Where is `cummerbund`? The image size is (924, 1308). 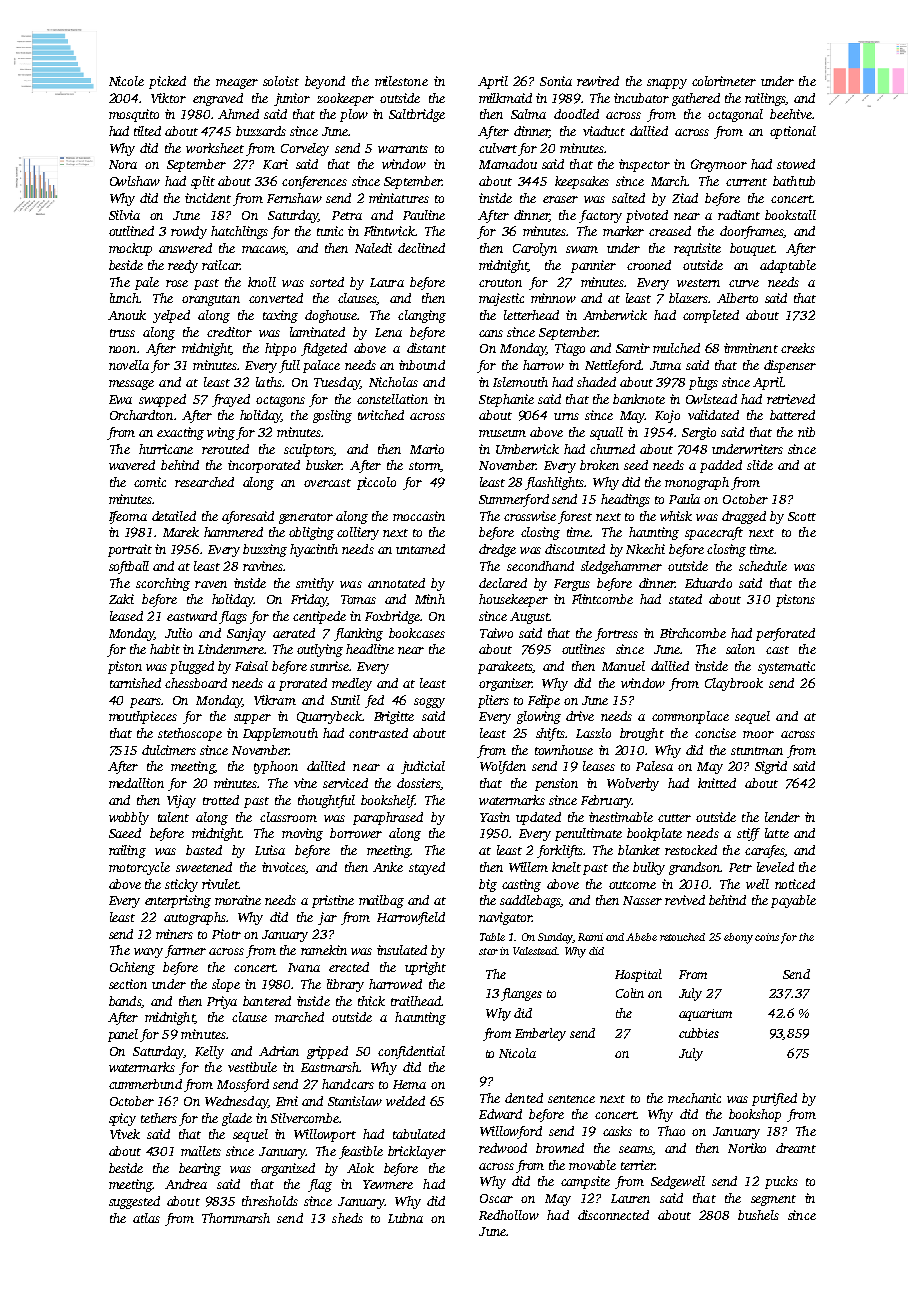
cummerbund is located at coordinates (145, 1084).
